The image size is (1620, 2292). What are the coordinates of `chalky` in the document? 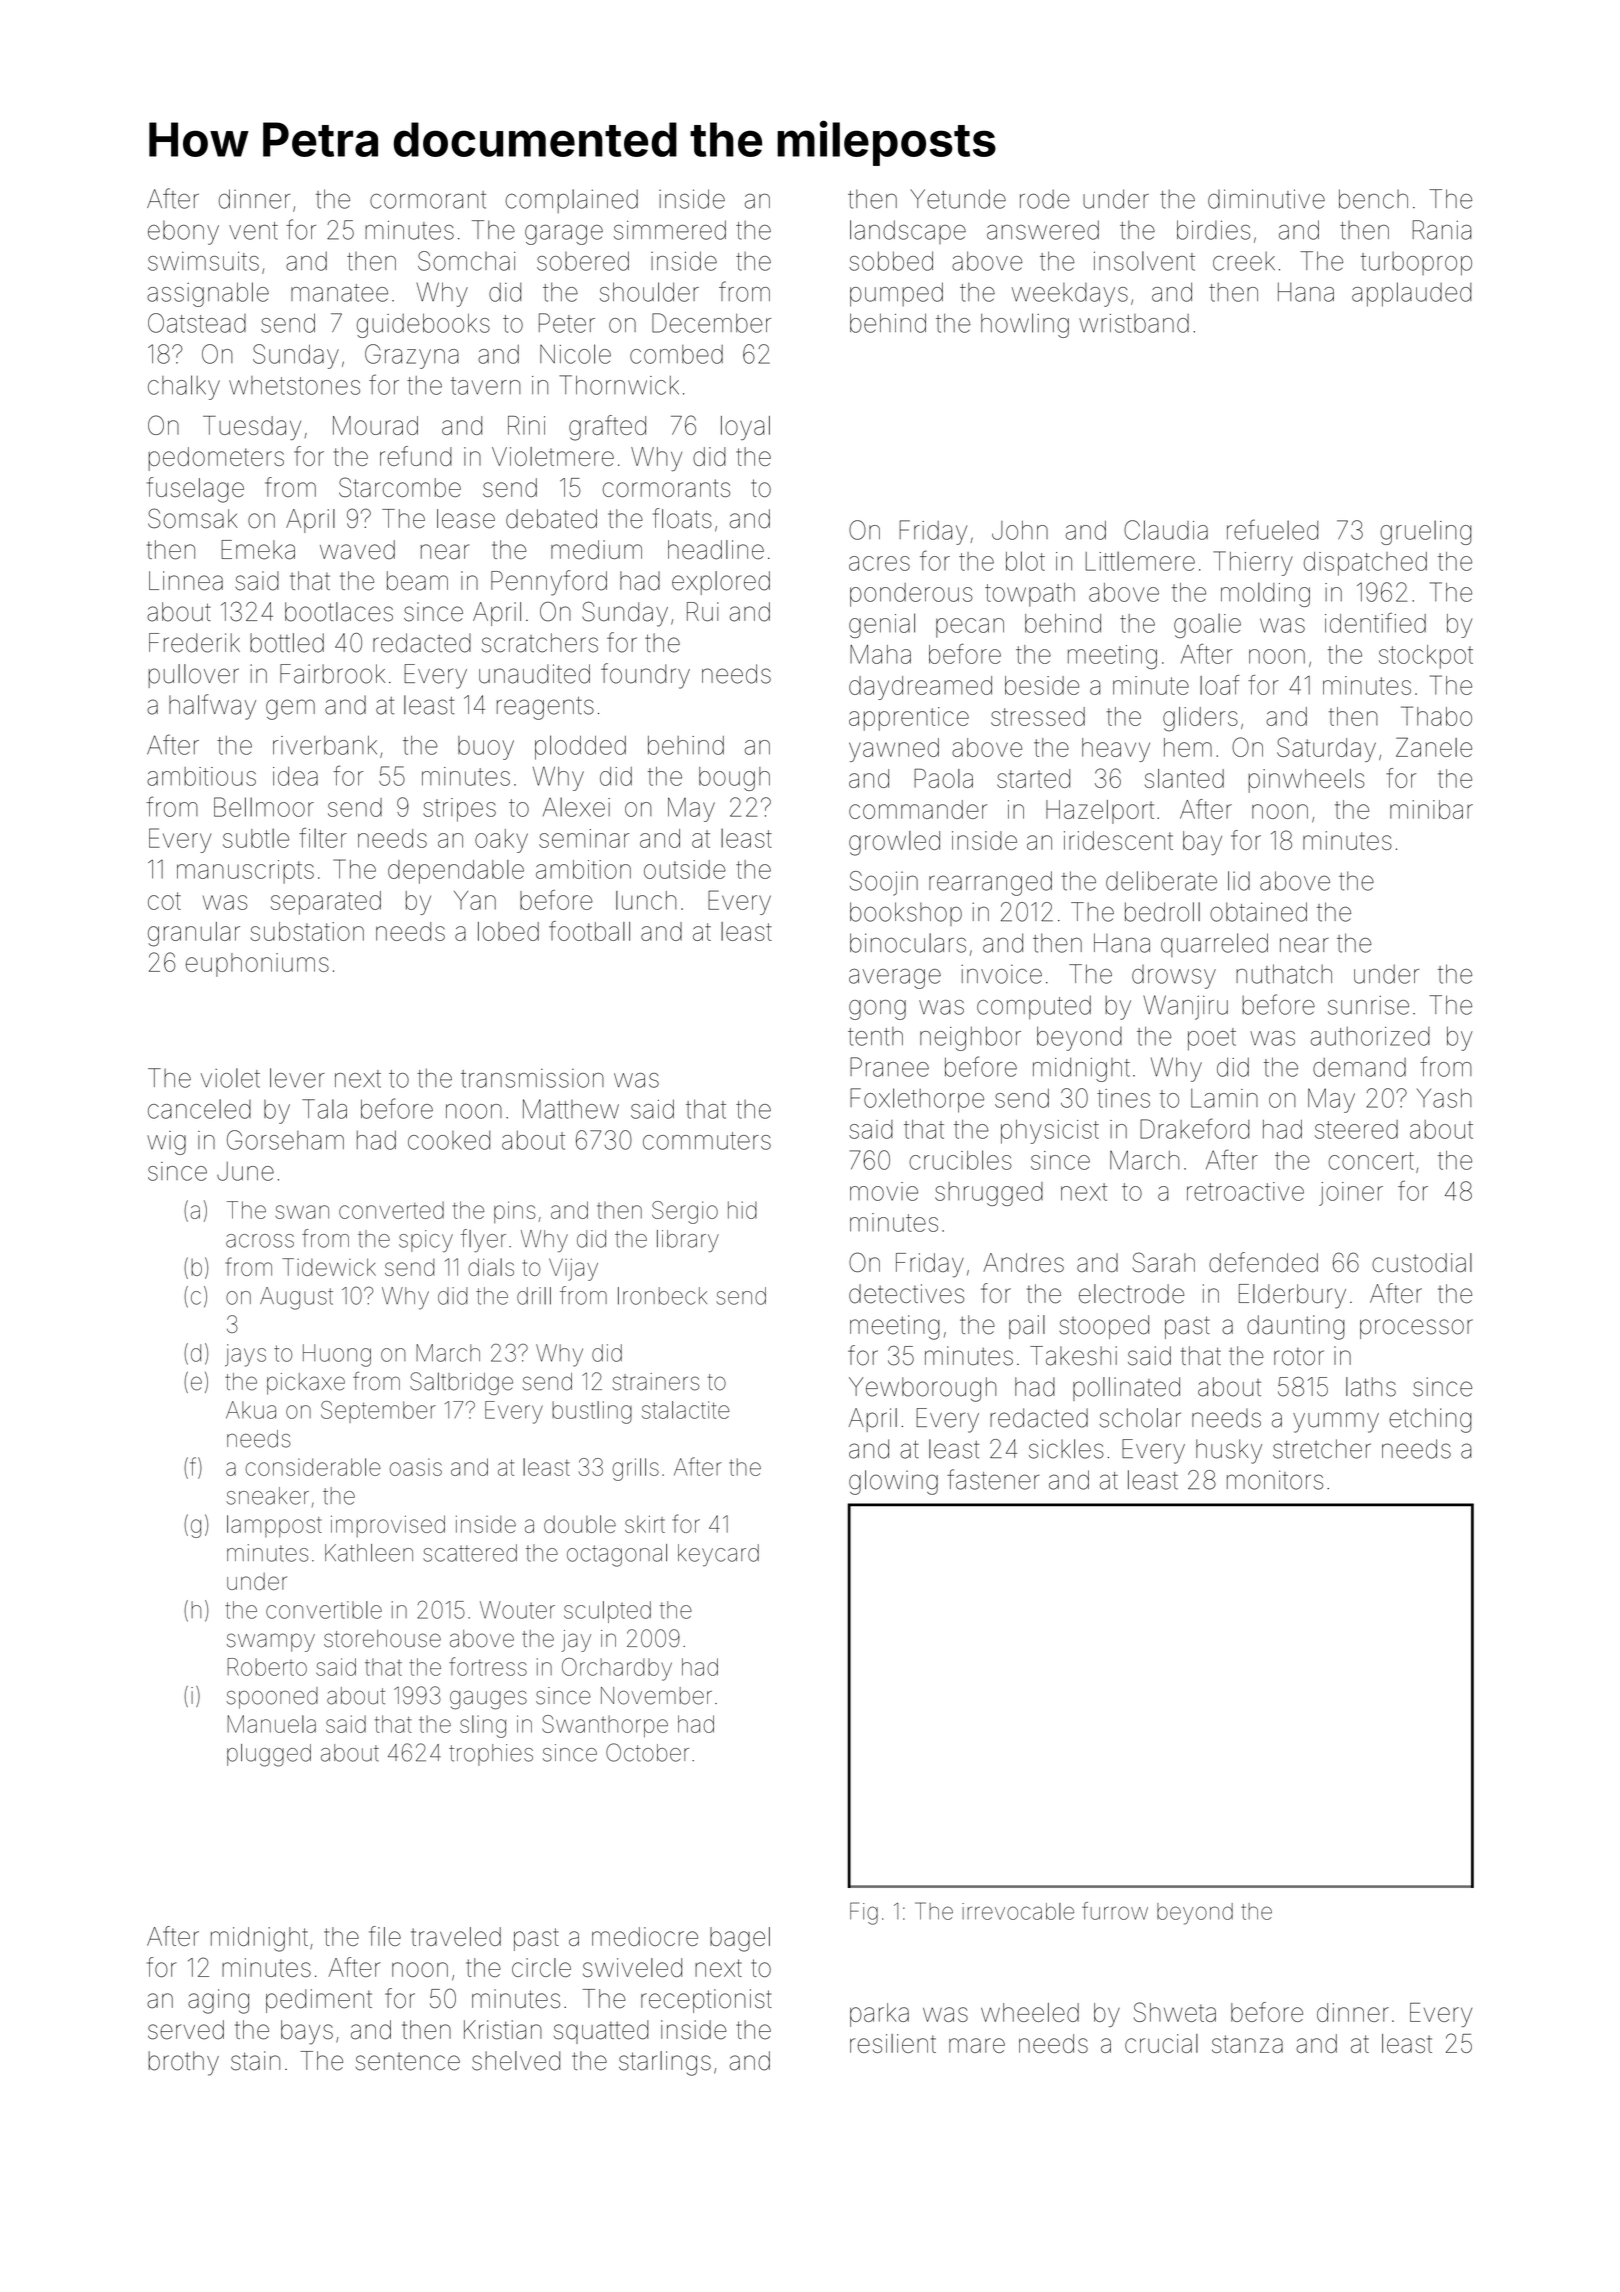 It's located at (184, 387).
